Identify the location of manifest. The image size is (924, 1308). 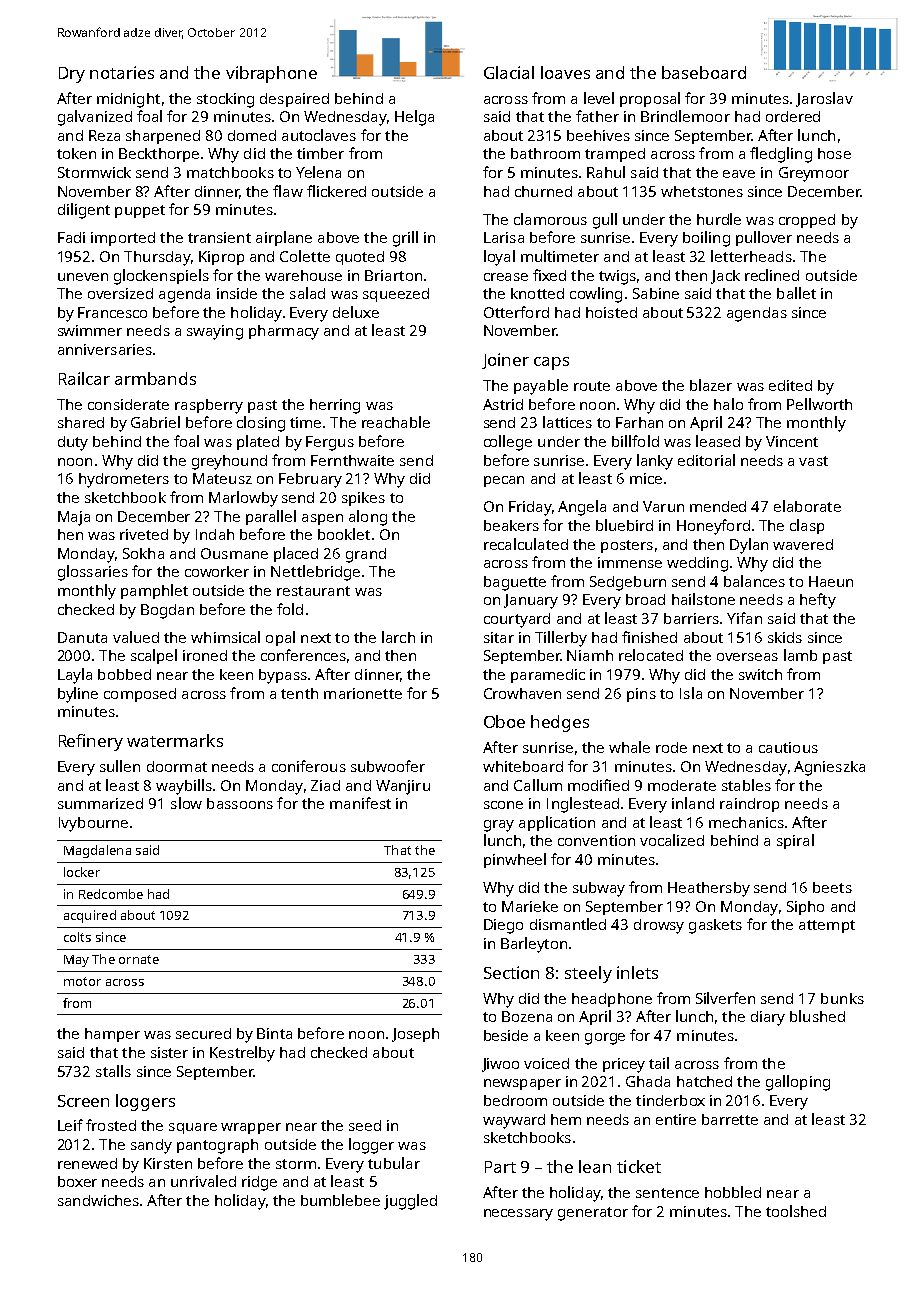
(360, 803).
